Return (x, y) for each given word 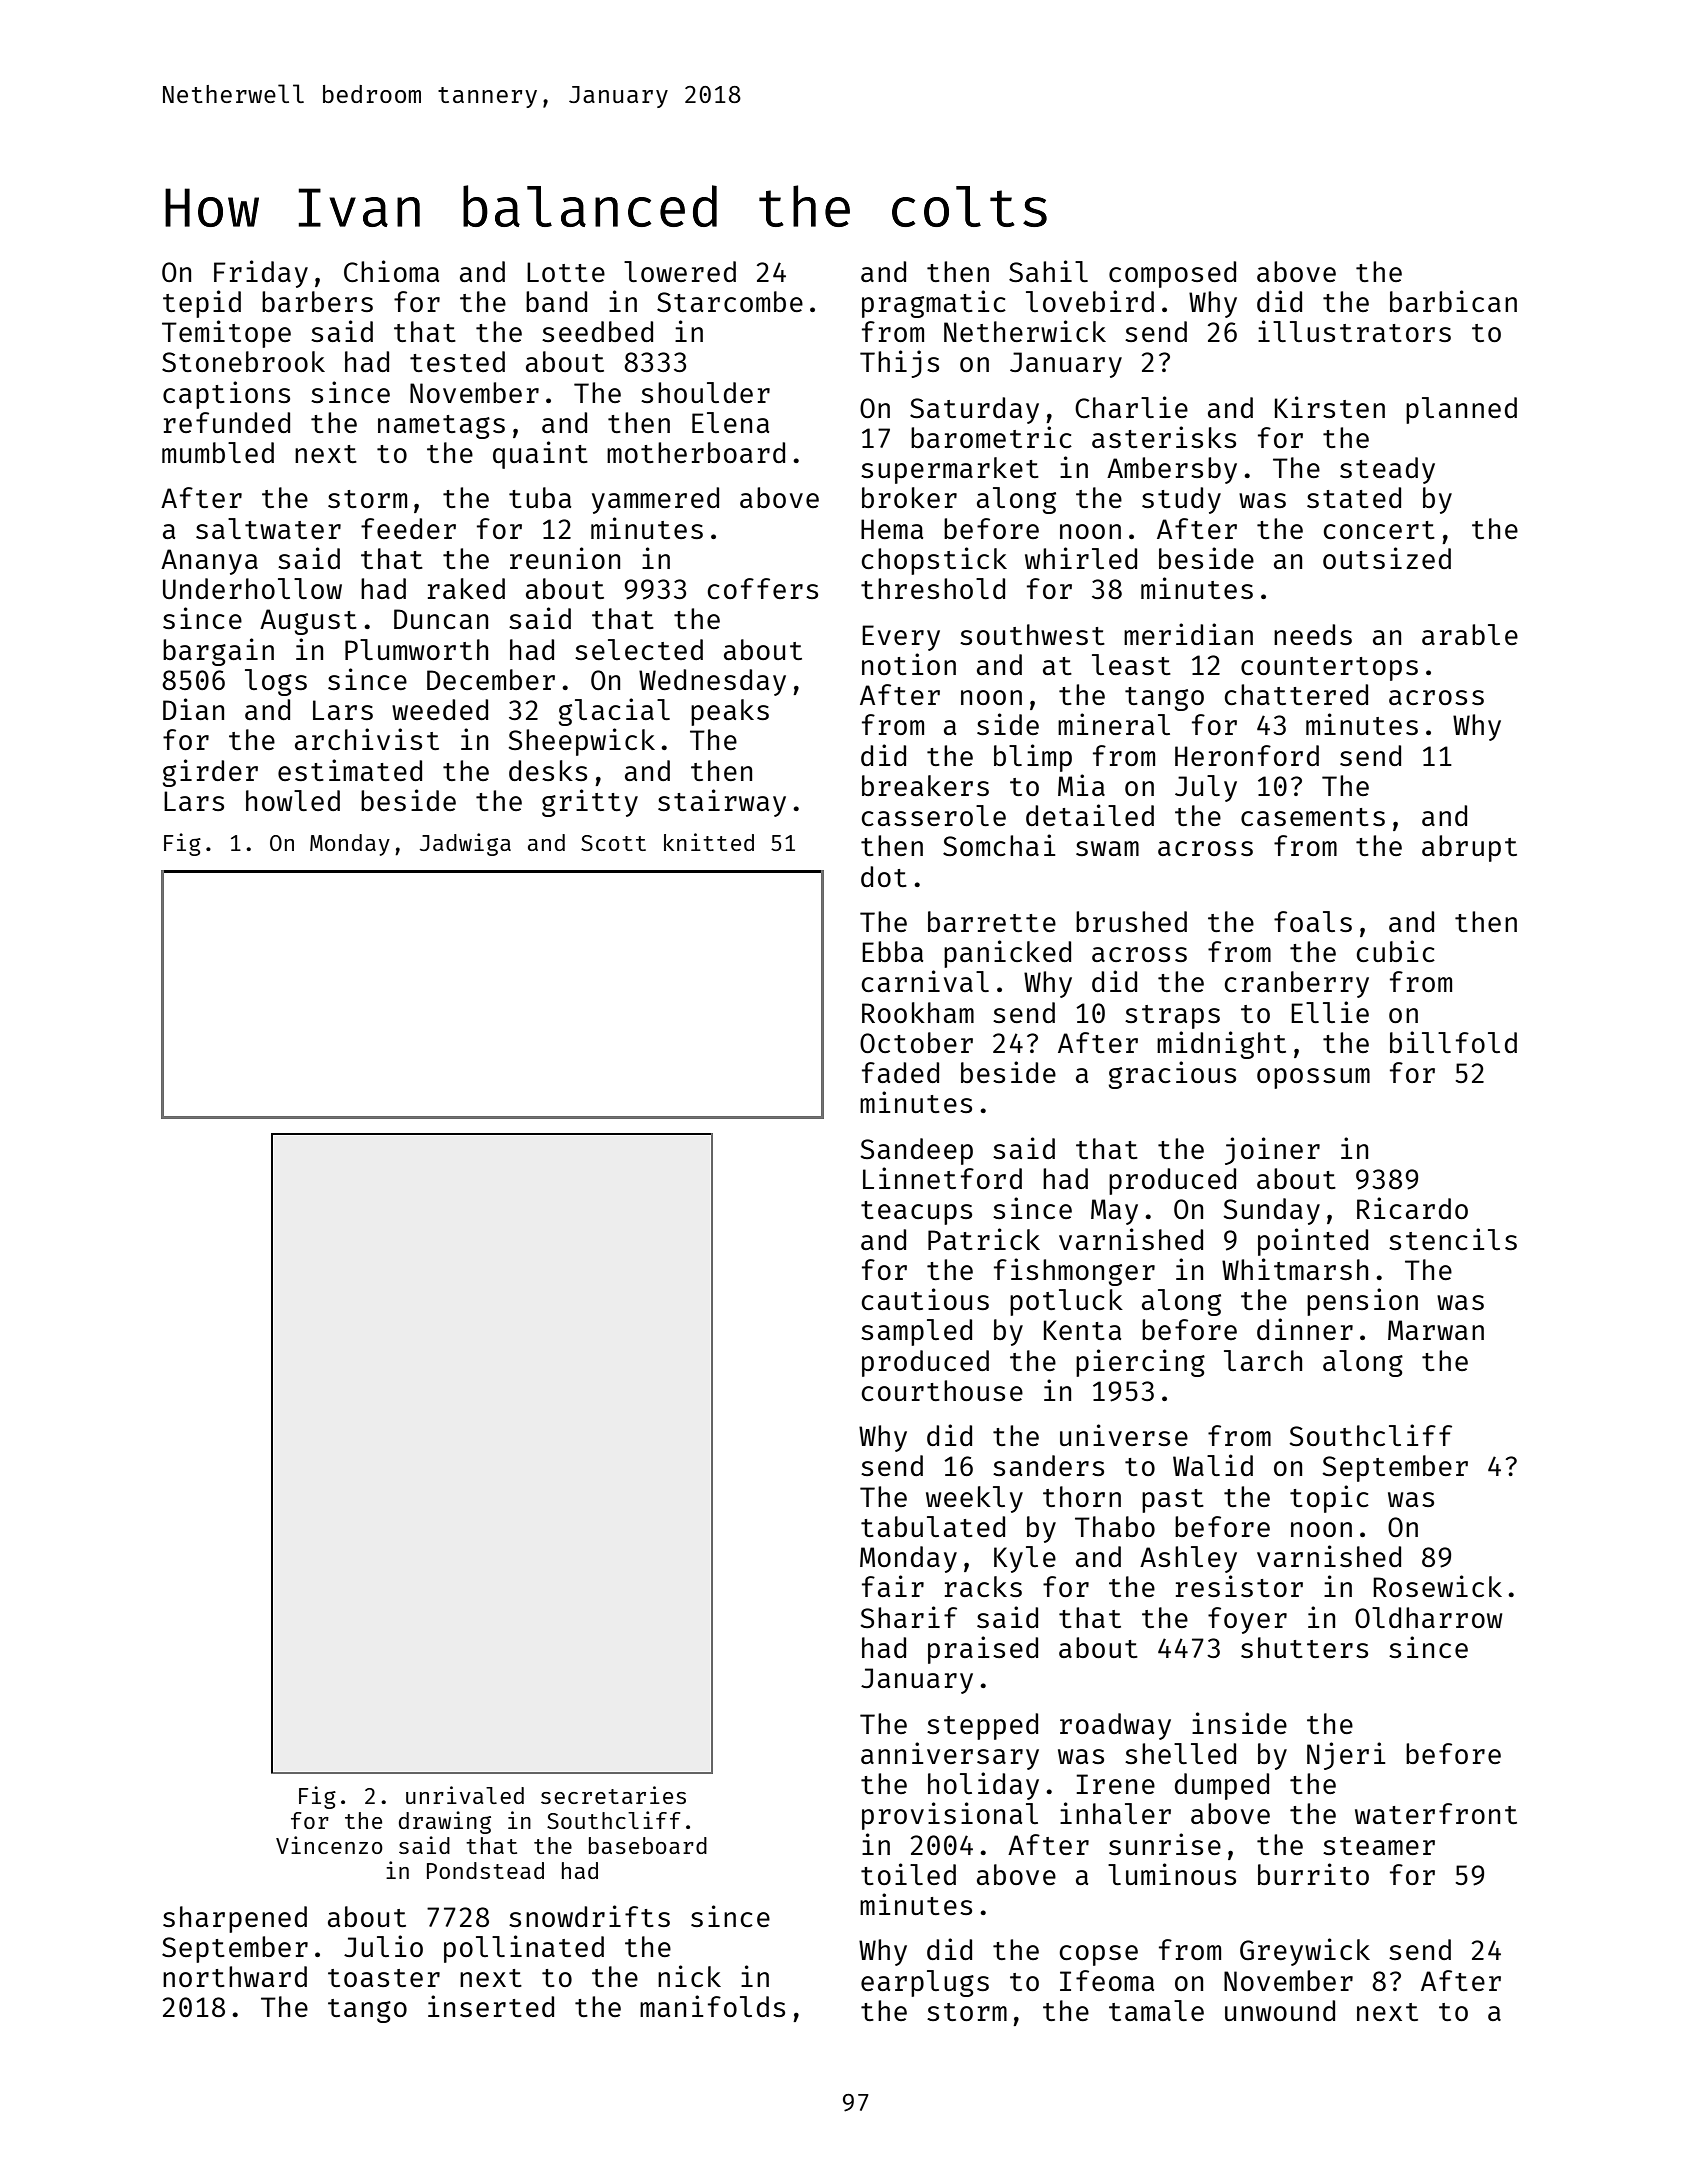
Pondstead (485, 1870)
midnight (1221, 1045)
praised (983, 1650)
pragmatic (934, 304)
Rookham (918, 1012)
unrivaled (465, 1795)
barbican (1453, 301)
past (1173, 1501)
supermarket (950, 470)
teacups (916, 1213)
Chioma (391, 271)
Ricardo (1412, 1208)
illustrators (1354, 331)
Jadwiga (465, 844)
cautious (925, 1299)
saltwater (268, 528)
